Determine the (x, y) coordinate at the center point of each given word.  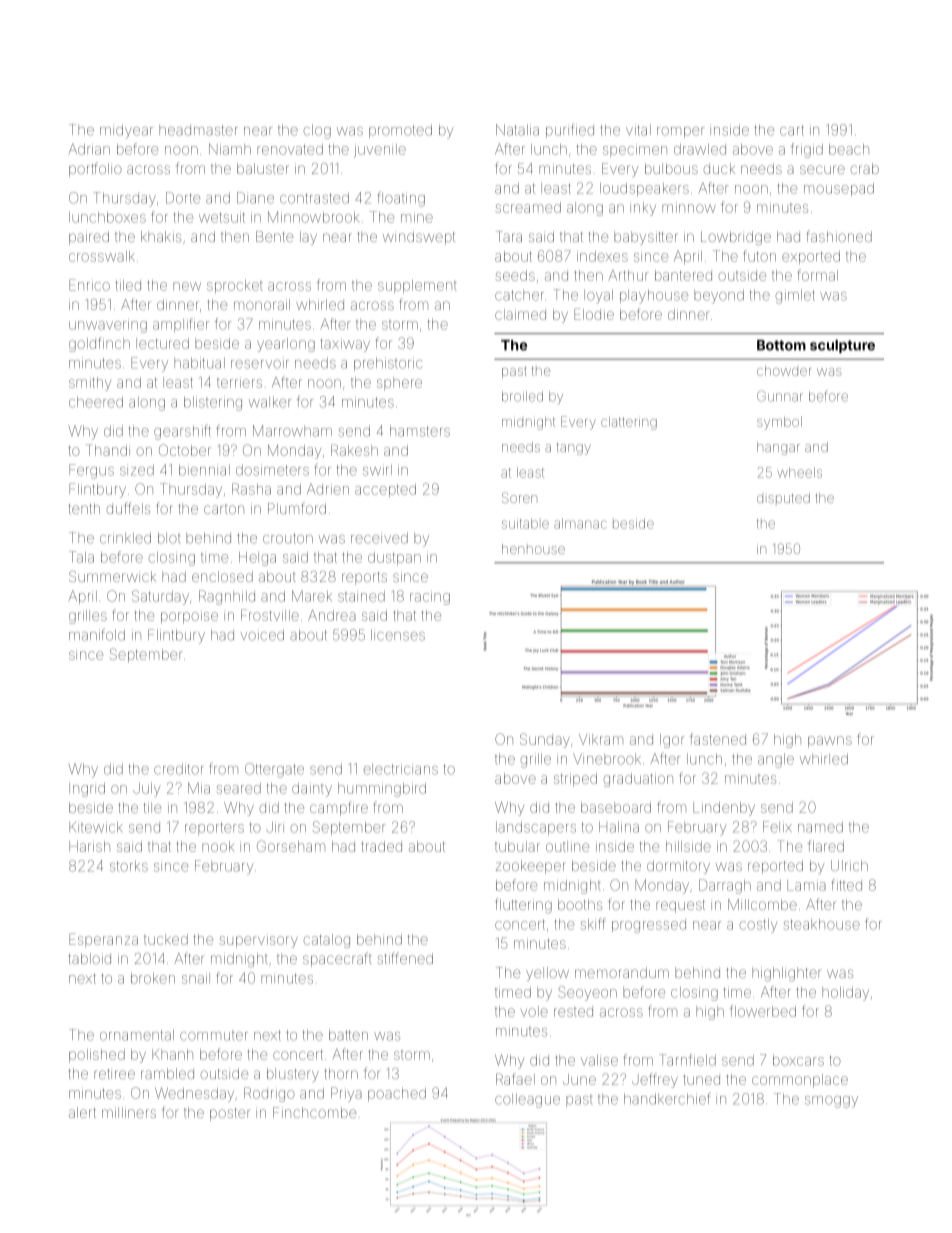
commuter (214, 1036)
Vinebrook (607, 759)
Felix (777, 827)
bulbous (671, 168)
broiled (522, 396)
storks (129, 866)
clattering (629, 423)
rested (573, 1012)
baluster (263, 168)
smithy (90, 384)
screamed (528, 207)
